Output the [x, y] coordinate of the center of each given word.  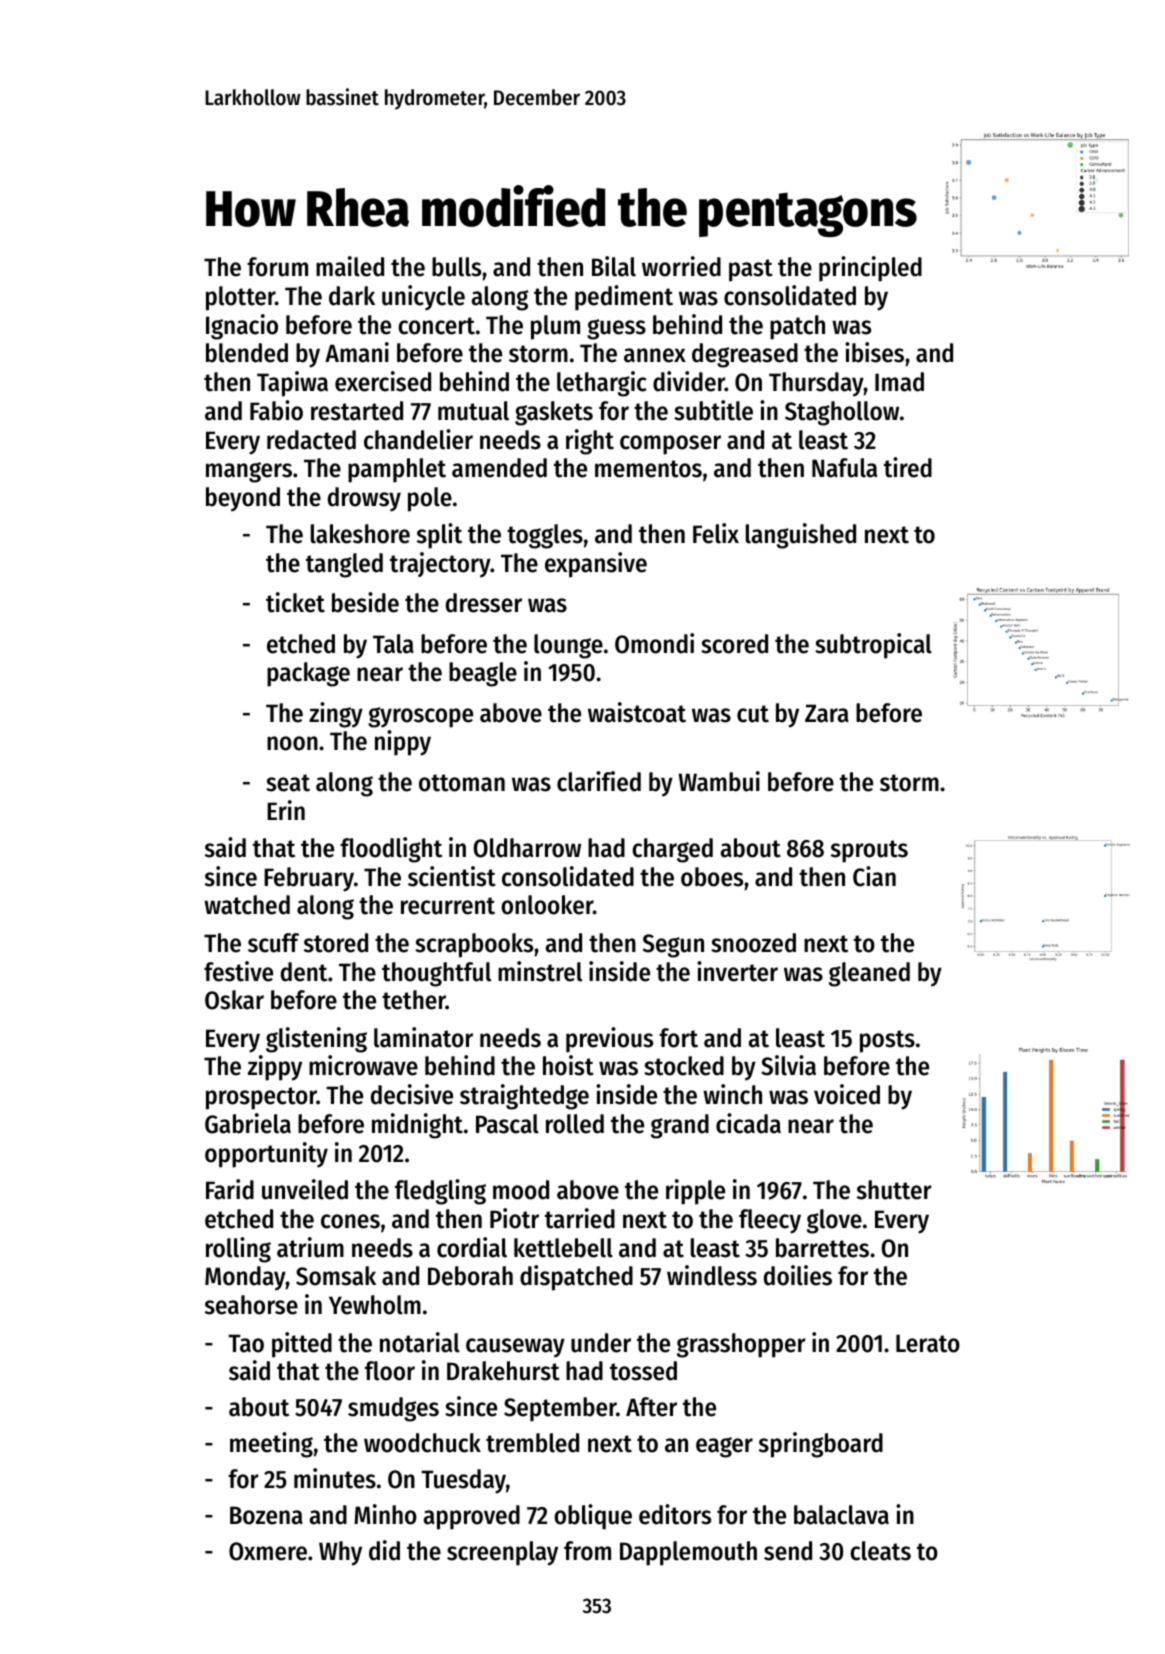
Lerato [928, 1343]
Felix [716, 533]
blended [247, 353]
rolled [575, 1124]
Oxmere [268, 1551]
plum [555, 327]
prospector [261, 1098]
